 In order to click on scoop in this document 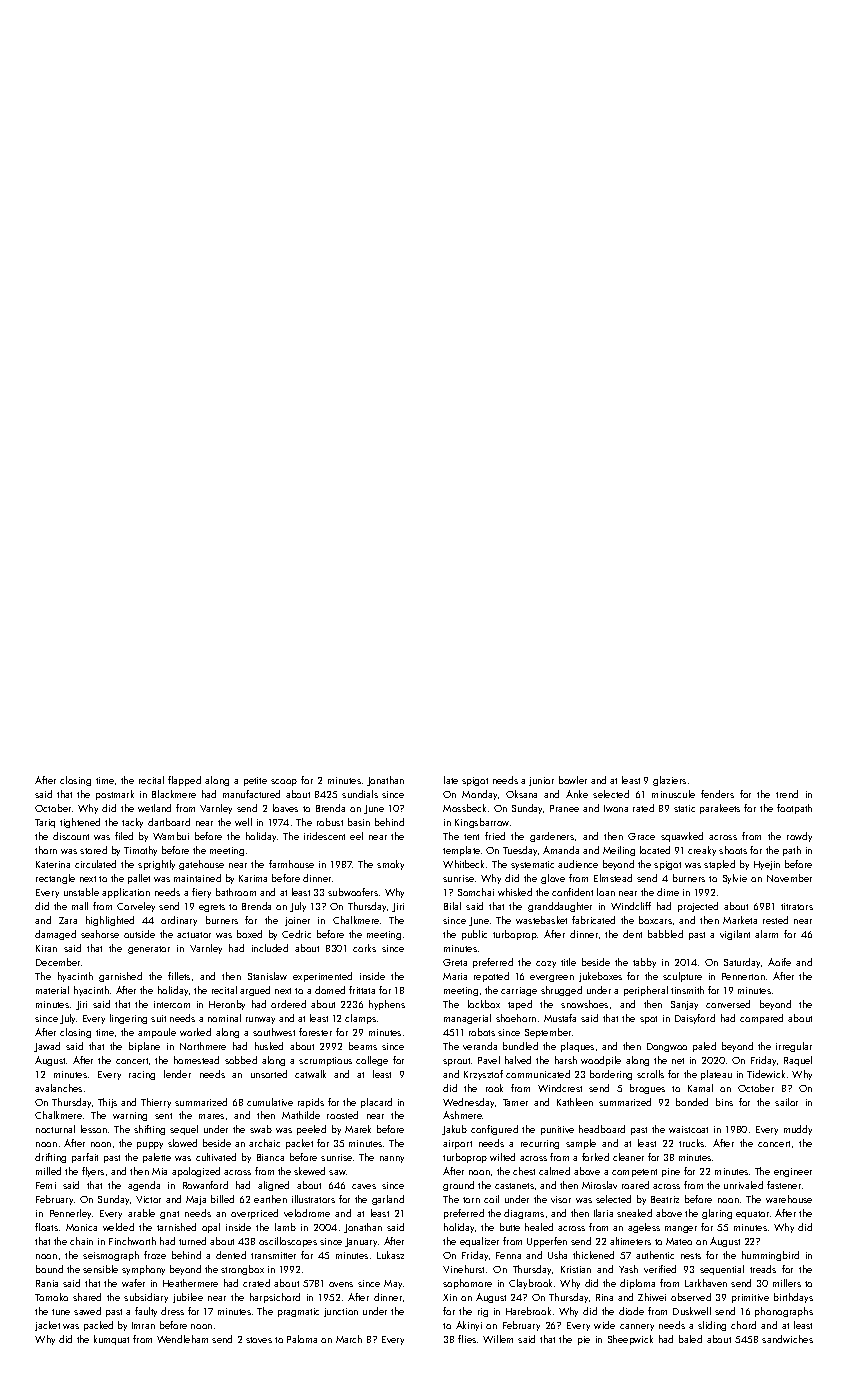, I will do `click(284, 782)`.
